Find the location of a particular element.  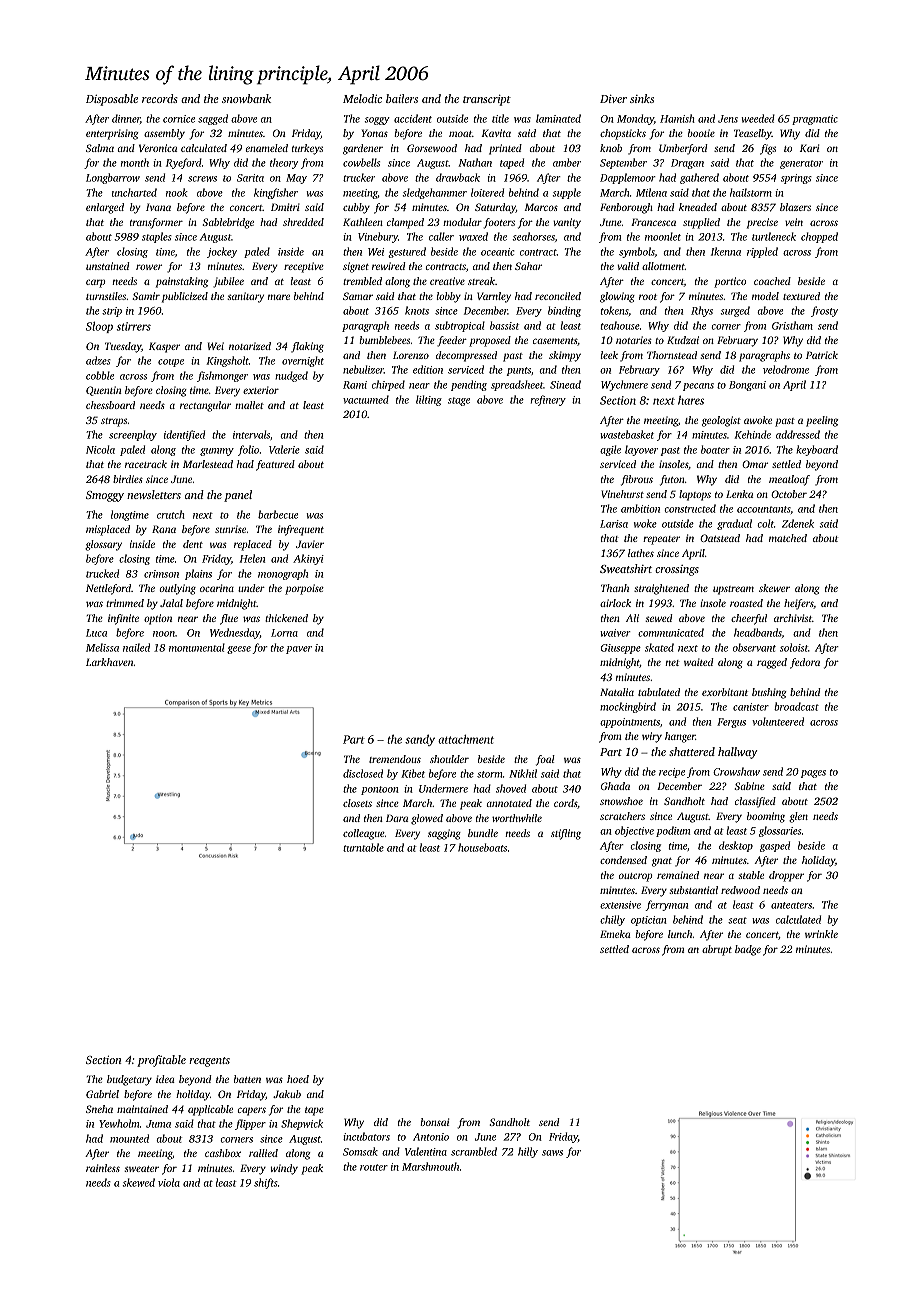

cobble is located at coordinates (100, 375).
